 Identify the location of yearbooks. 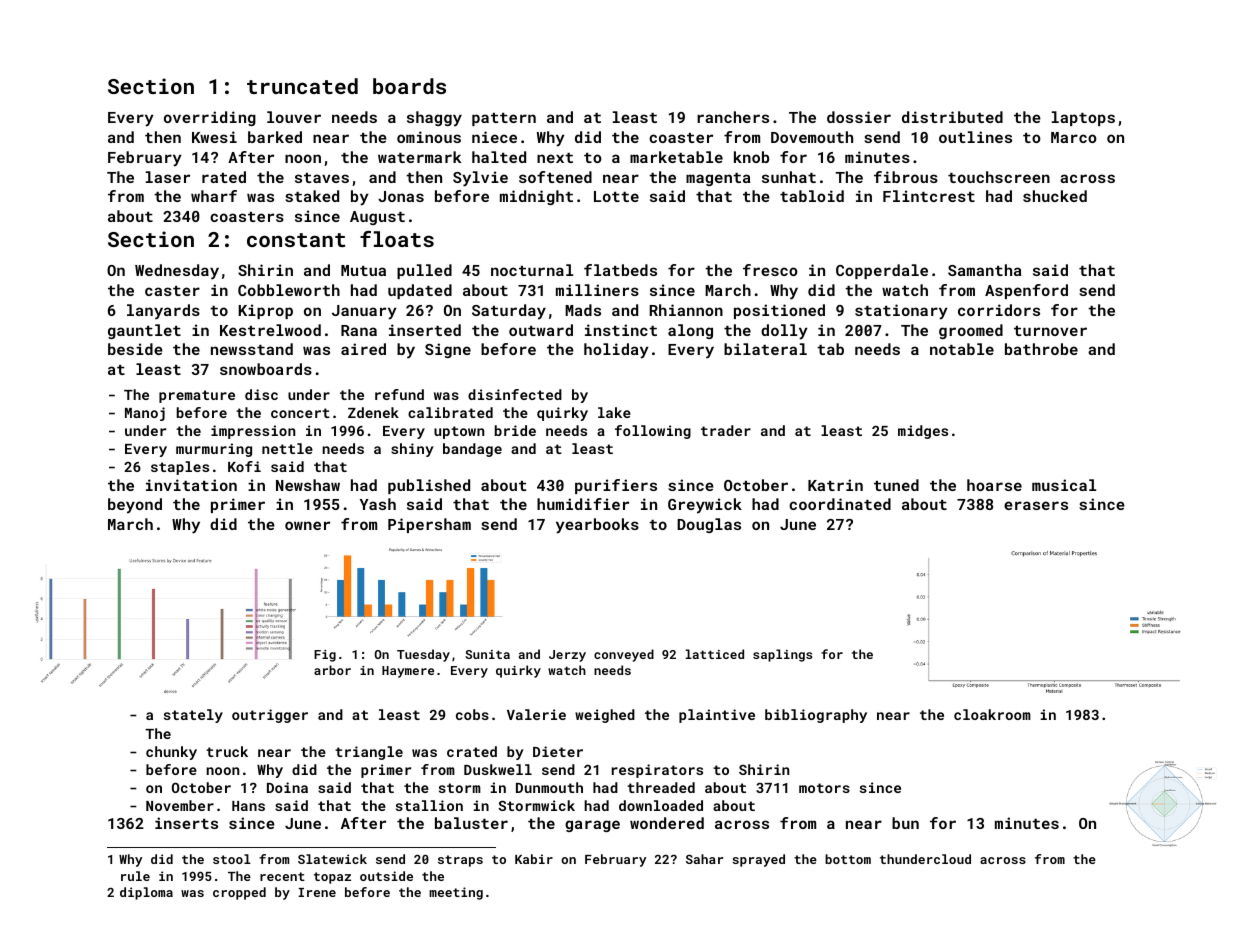
(597, 526).
